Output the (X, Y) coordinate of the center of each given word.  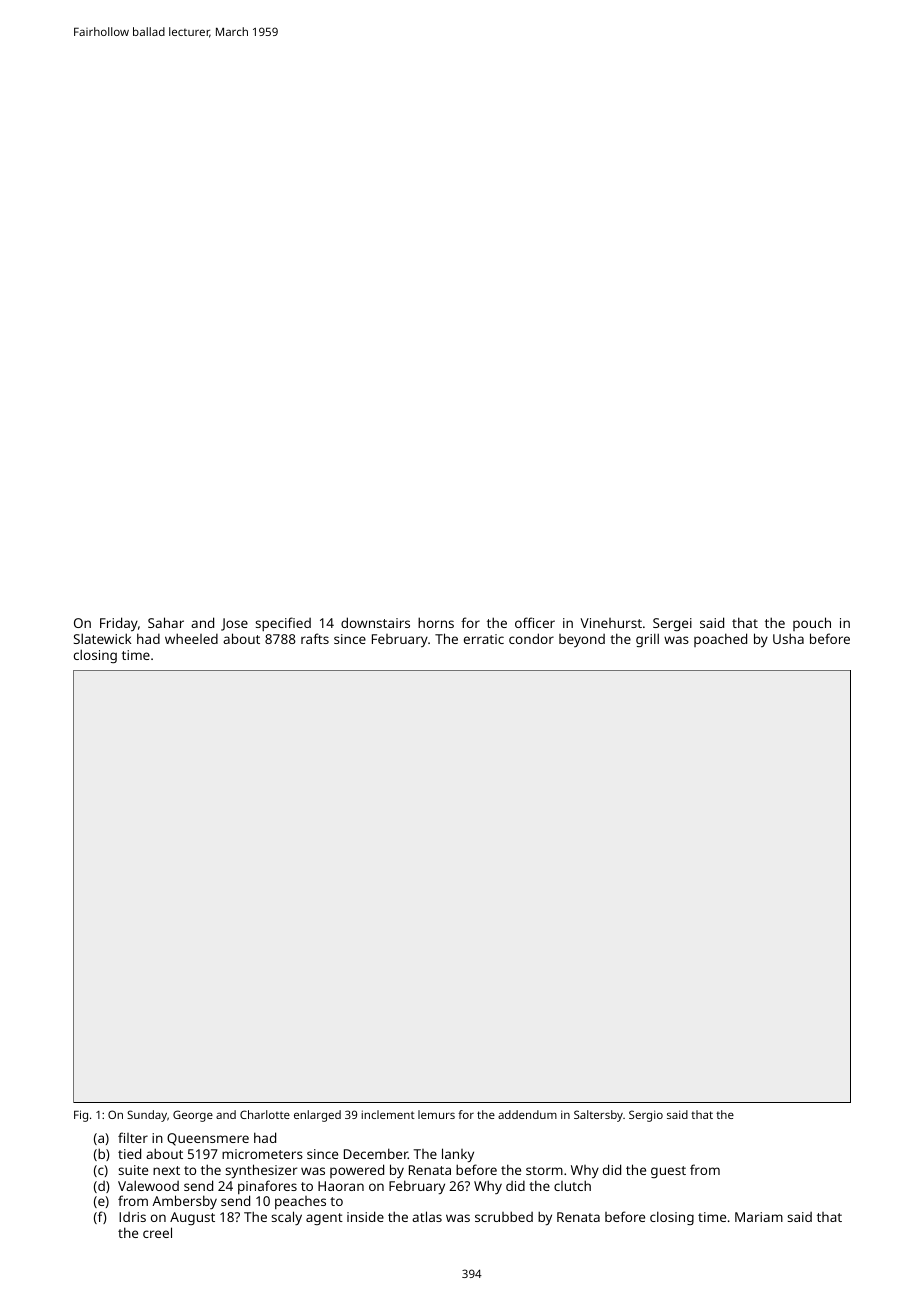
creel (157, 1232)
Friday (119, 624)
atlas (427, 1216)
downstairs (375, 622)
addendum (527, 1114)
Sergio (646, 1116)
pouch (812, 624)
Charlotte (265, 1114)
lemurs (436, 1114)
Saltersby (598, 1116)
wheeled (191, 638)
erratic (484, 639)
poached (720, 640)
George (193, 1116)
